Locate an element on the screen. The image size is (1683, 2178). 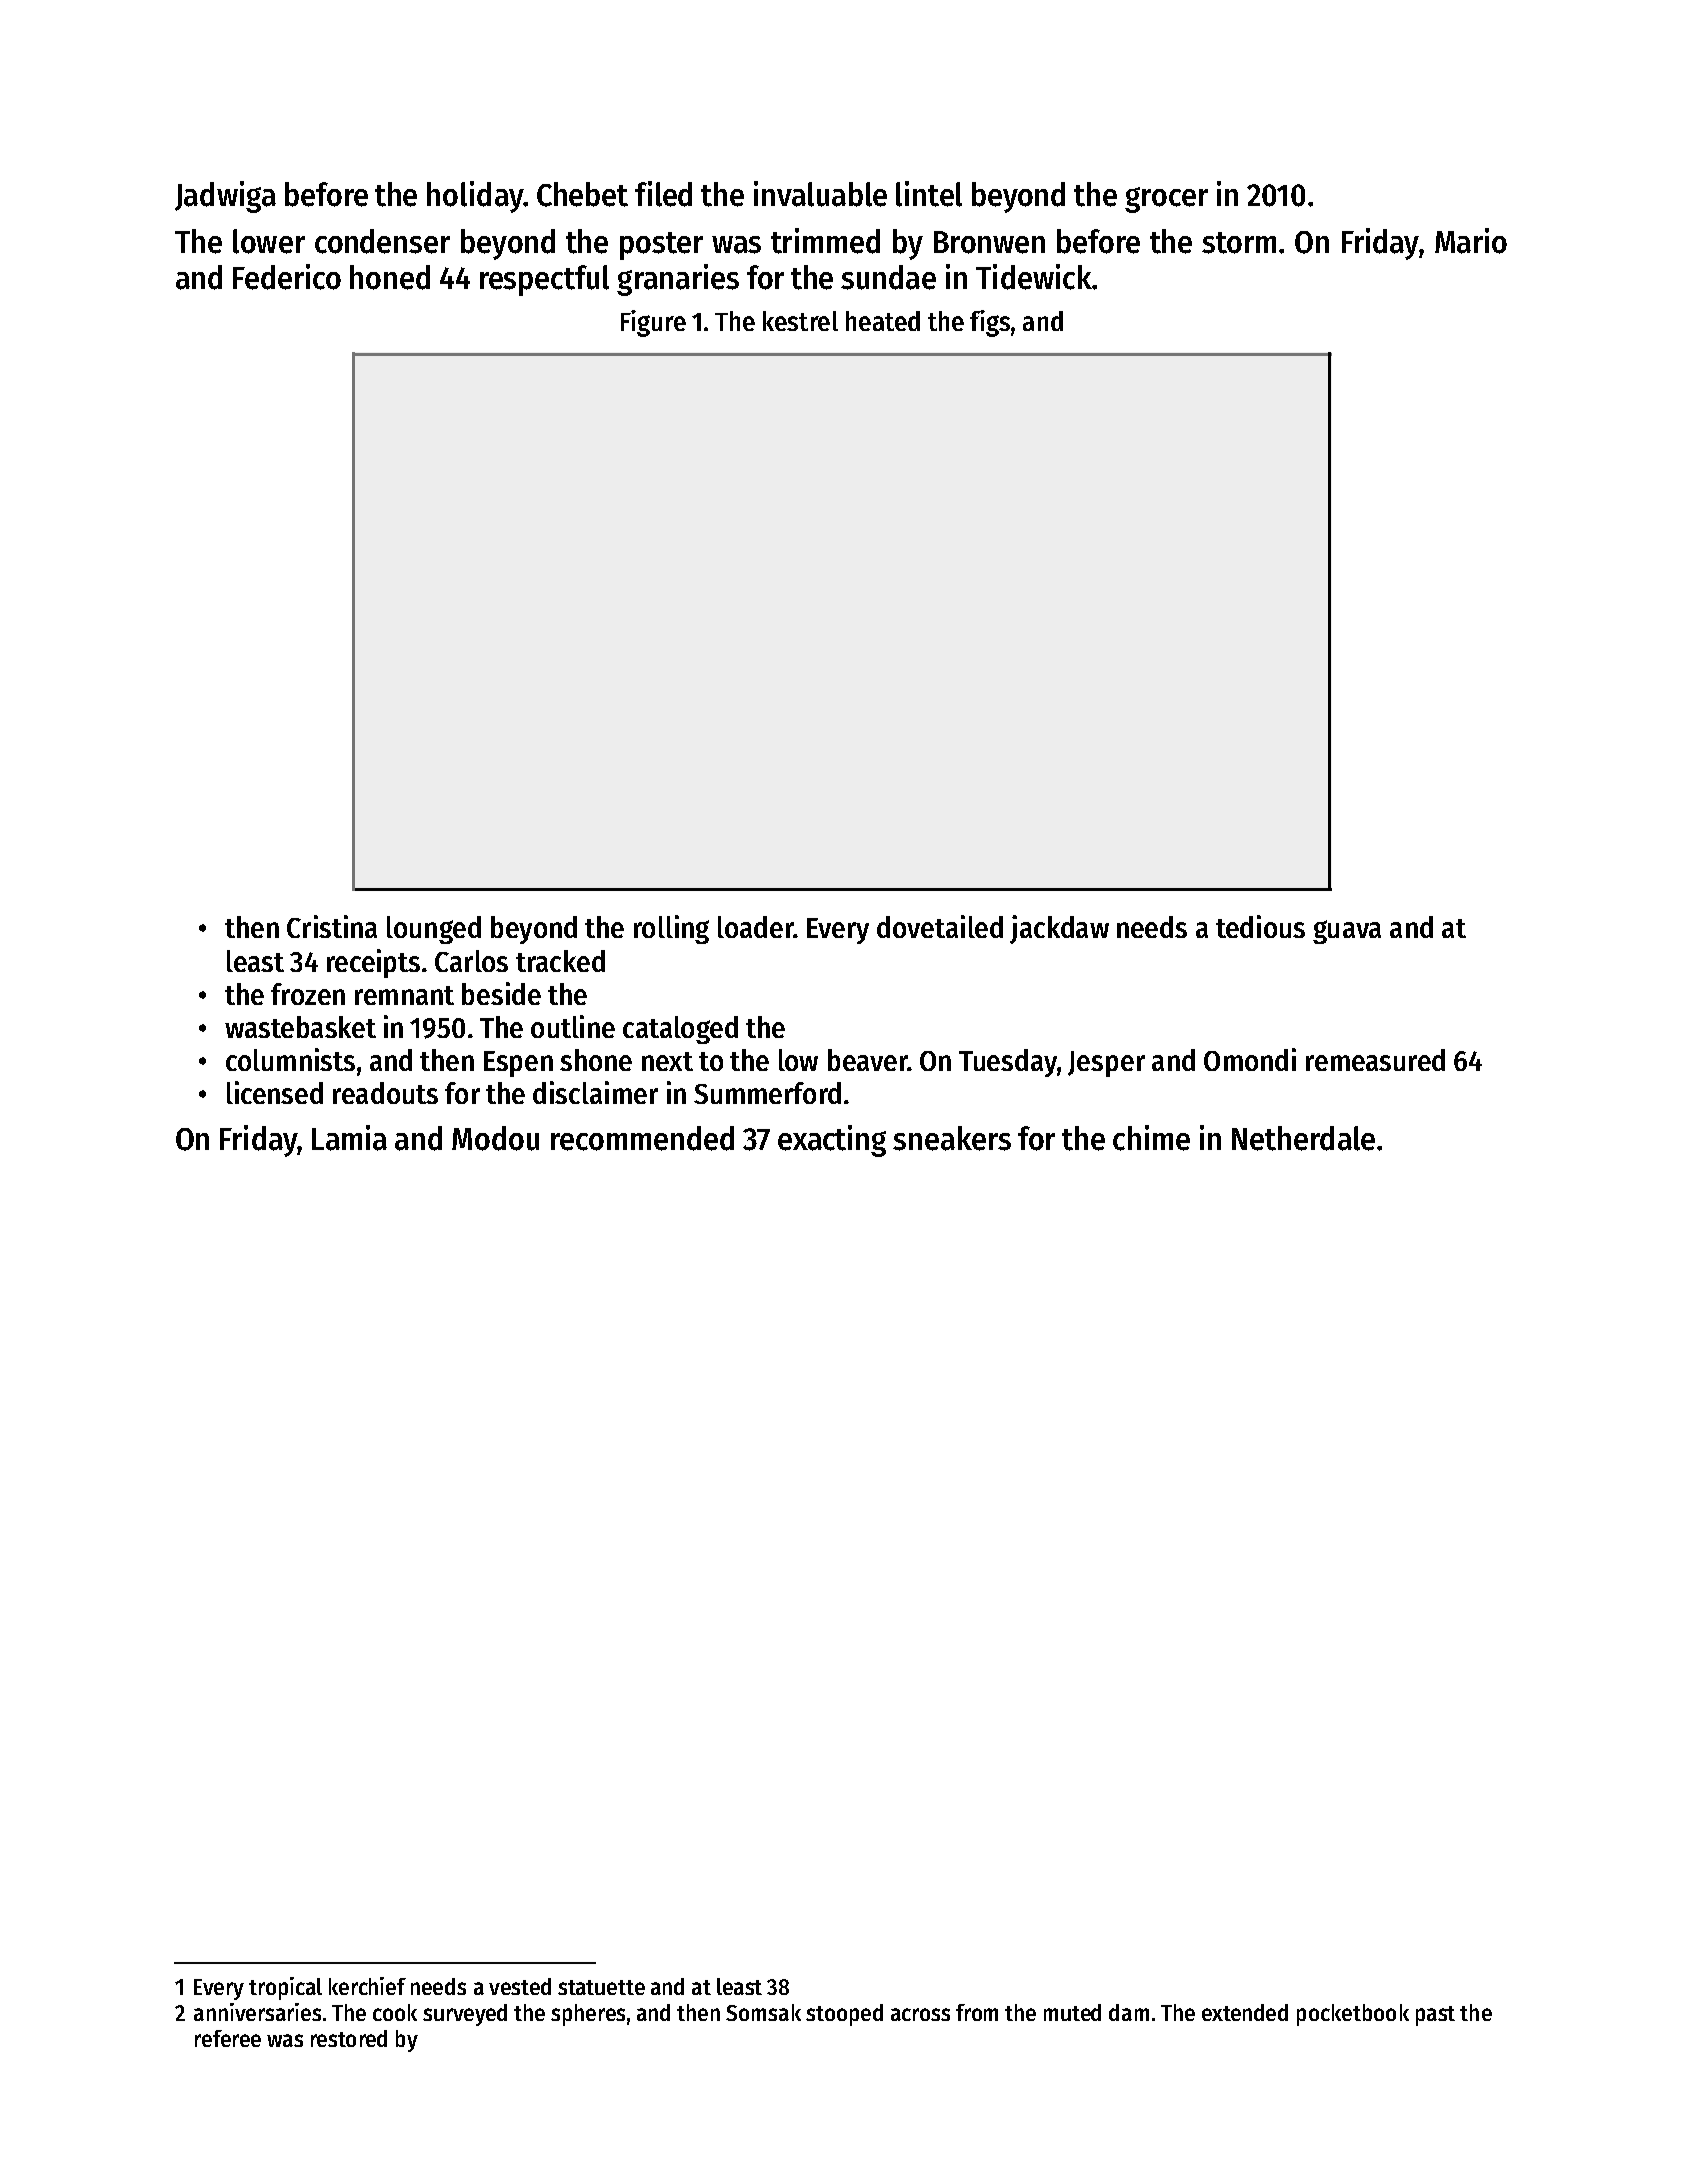
honed is located at coordinates (390, 277).
